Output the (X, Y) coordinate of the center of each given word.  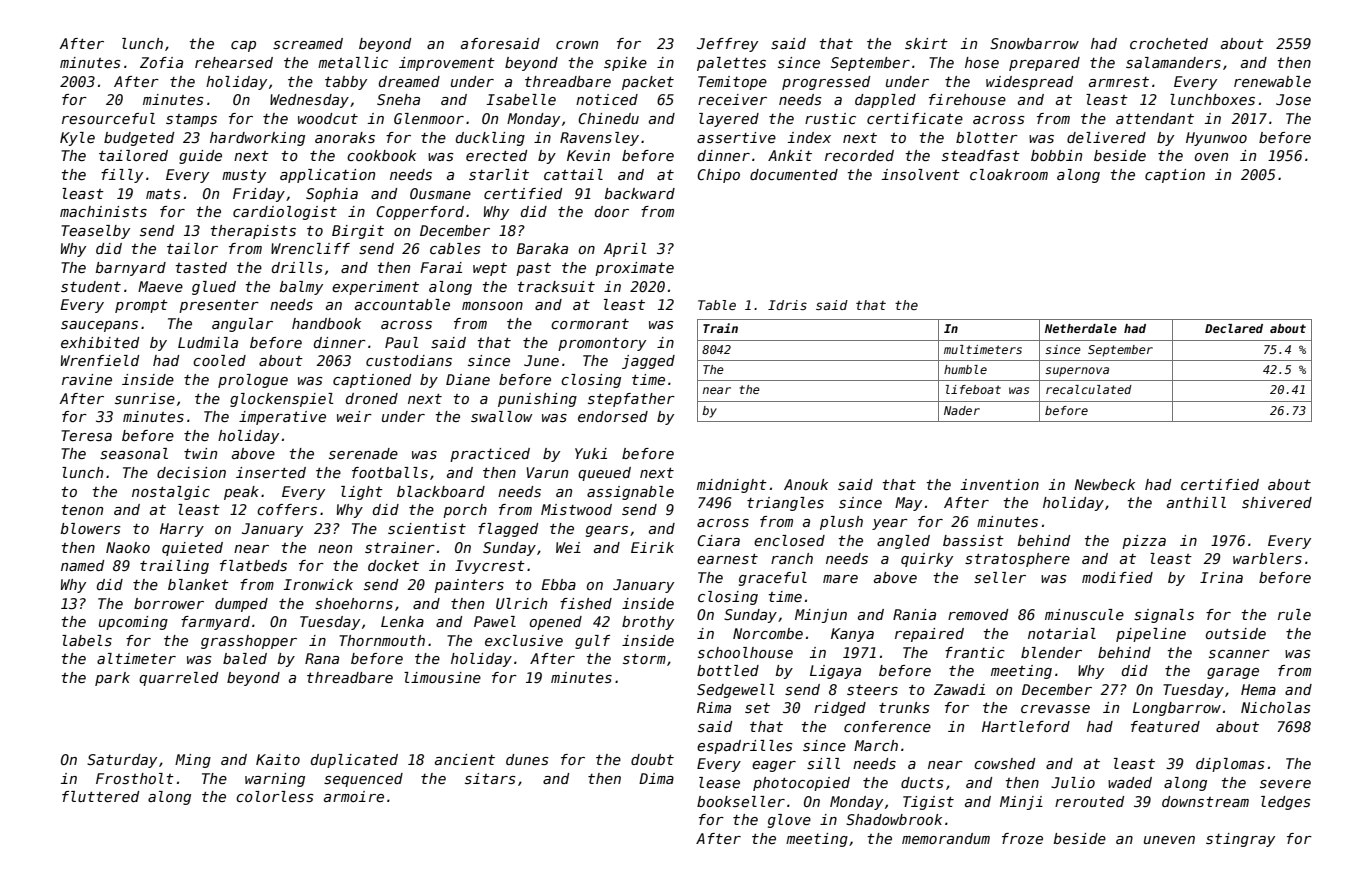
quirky (927, 560)
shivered (1277, 502)
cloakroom (1009, 174)
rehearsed (234, 62)
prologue (253, 381)
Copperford (420, 213)
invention (1000, 484)
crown (577, 45)
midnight (732, 486)
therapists (253, 232)
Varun (547, 472)
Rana (322, 658)
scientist (427, 528)
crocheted (1169, 43)
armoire (354, 796)
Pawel (495, 621)
